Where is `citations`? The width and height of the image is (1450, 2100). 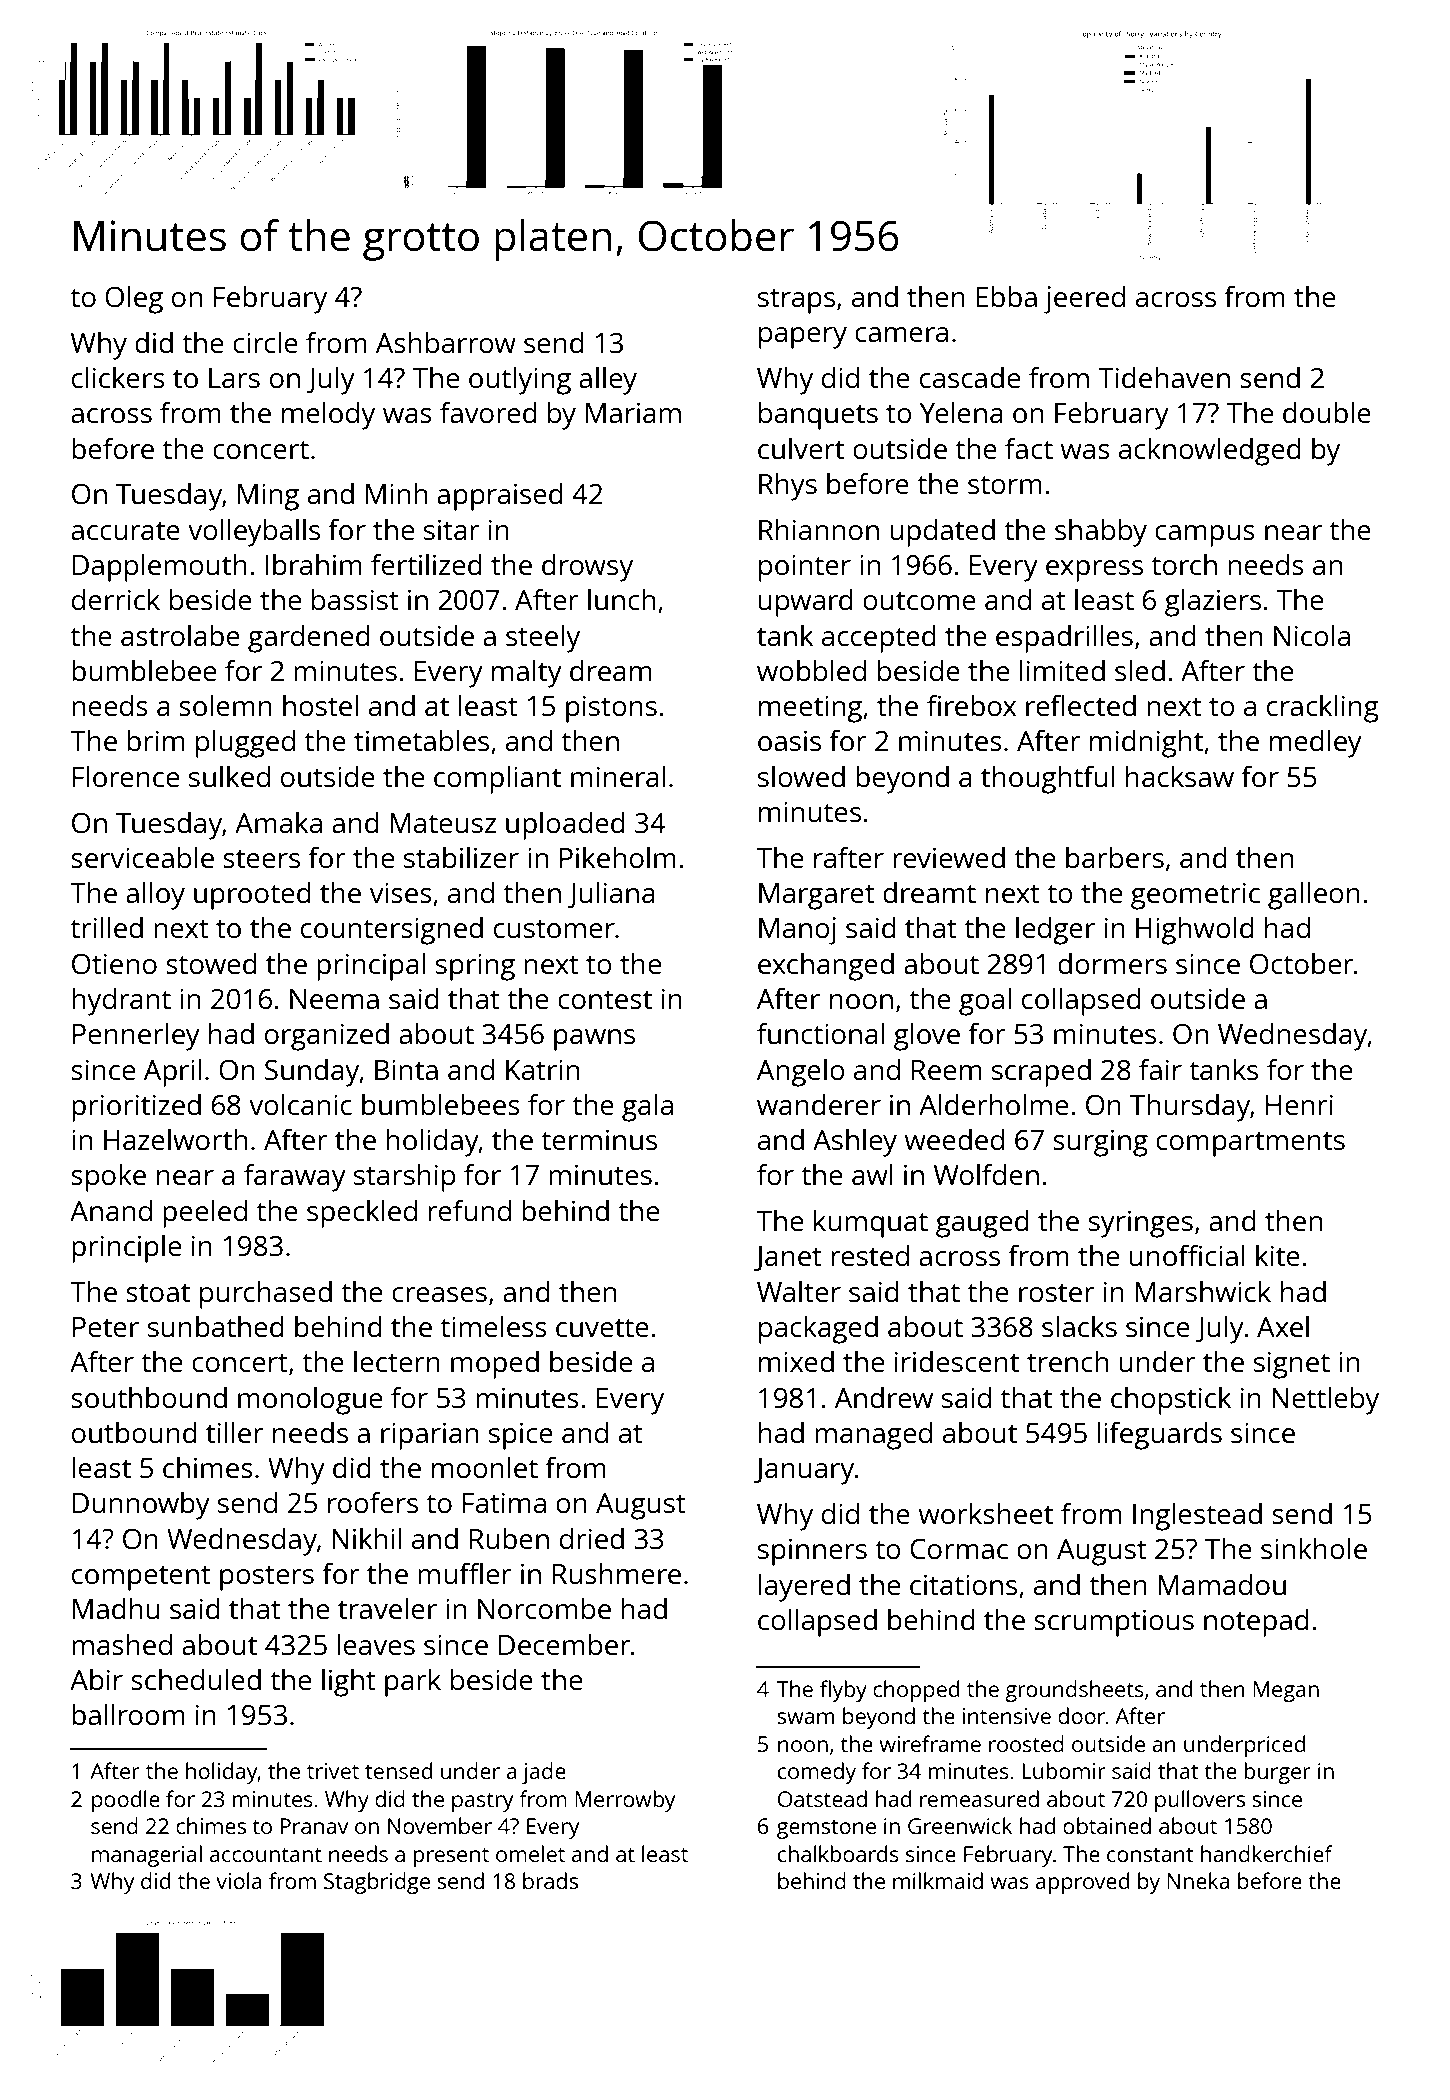
citations is located at coordinates (963, 1584).
